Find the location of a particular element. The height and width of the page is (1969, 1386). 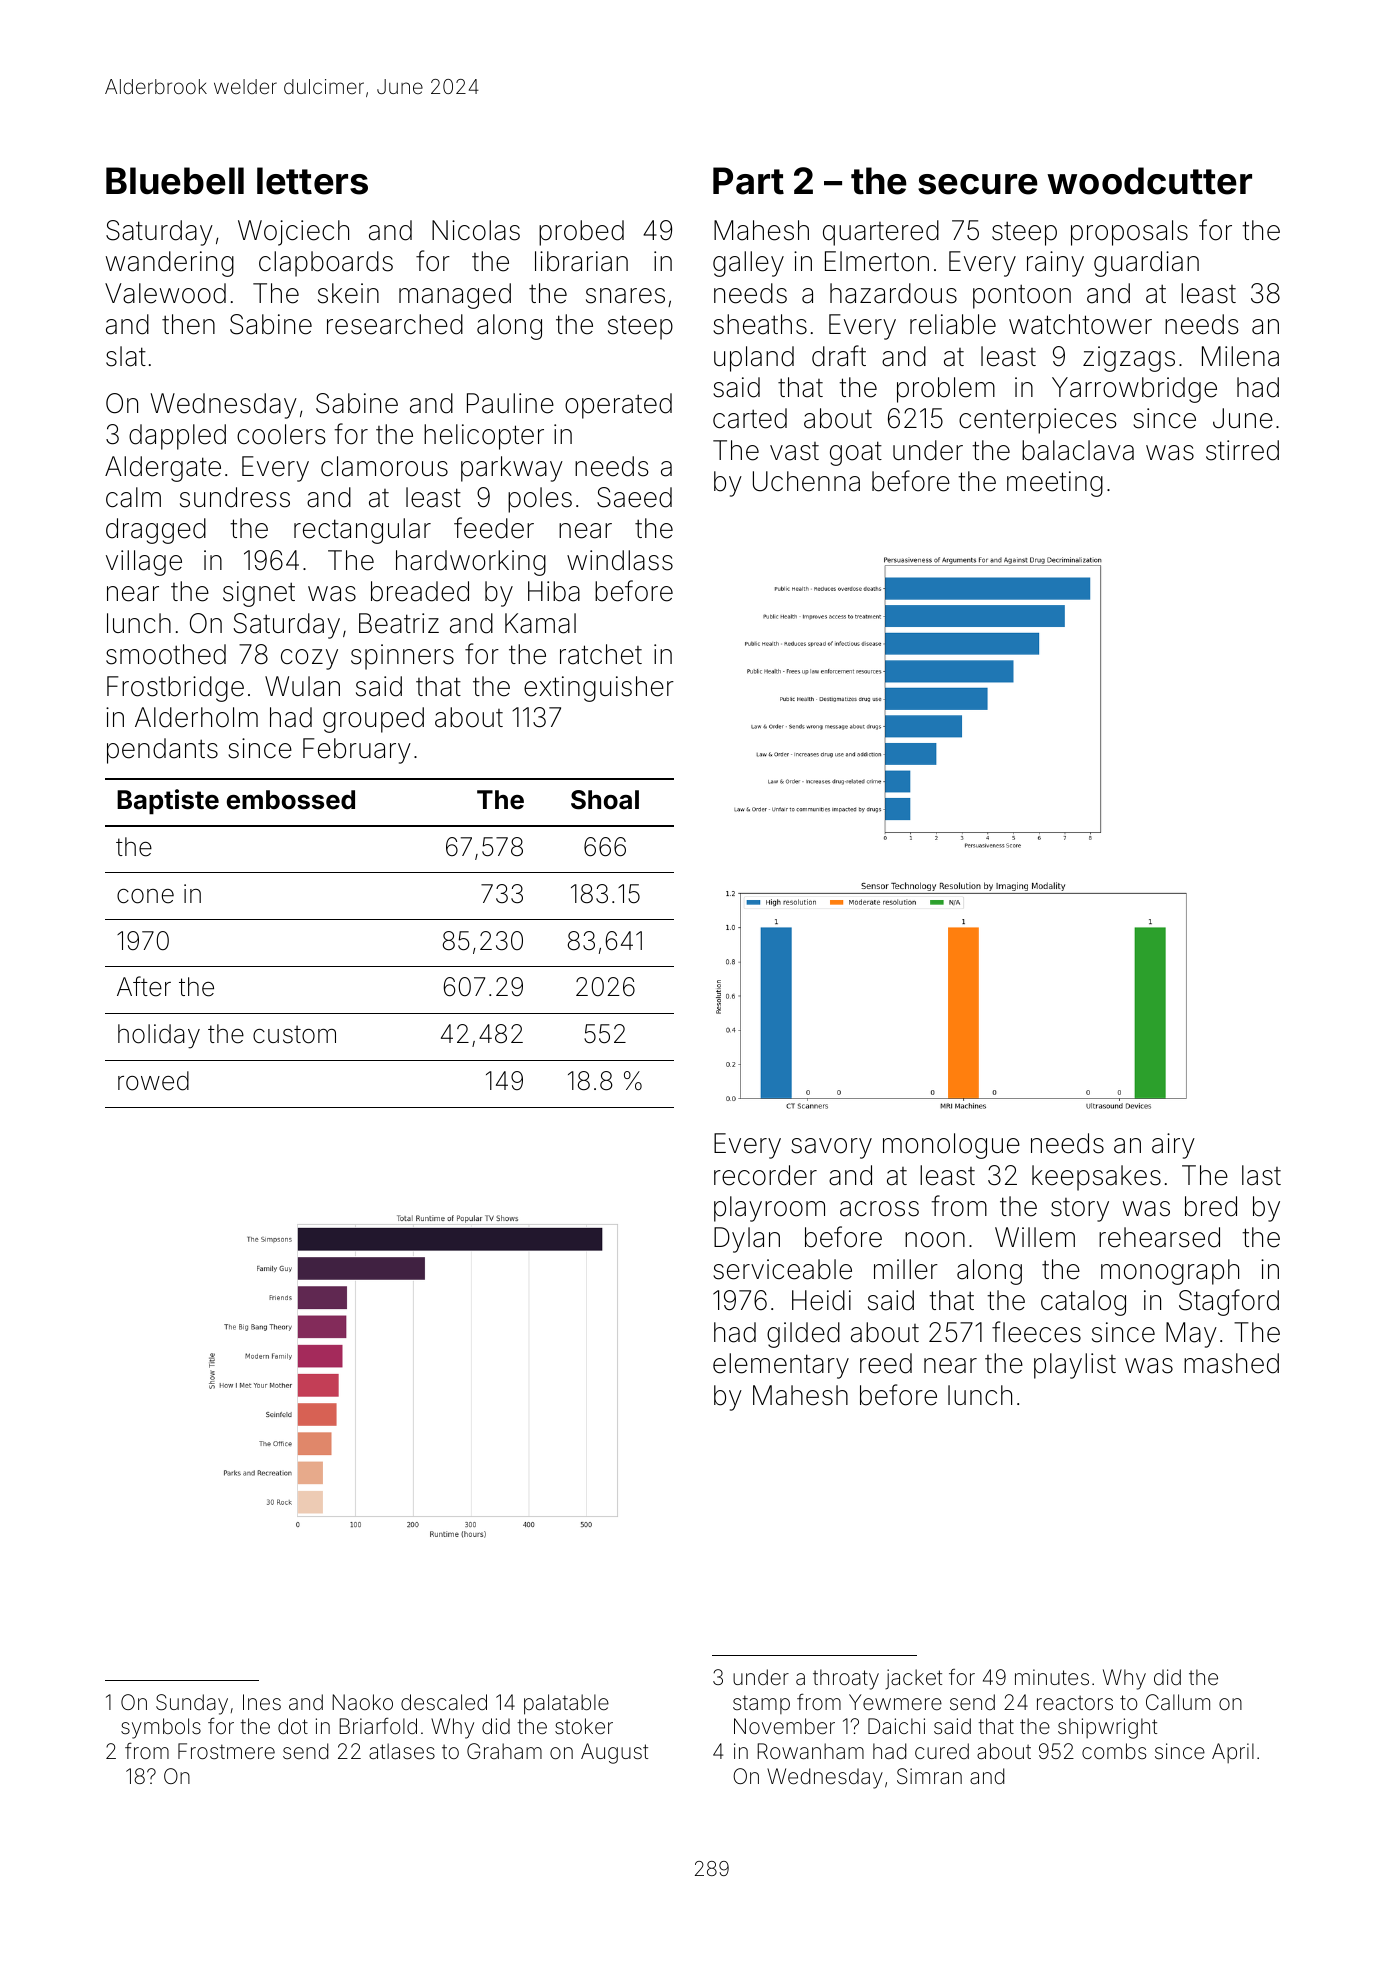

Naoko is located at coordinates (362, 1702).
